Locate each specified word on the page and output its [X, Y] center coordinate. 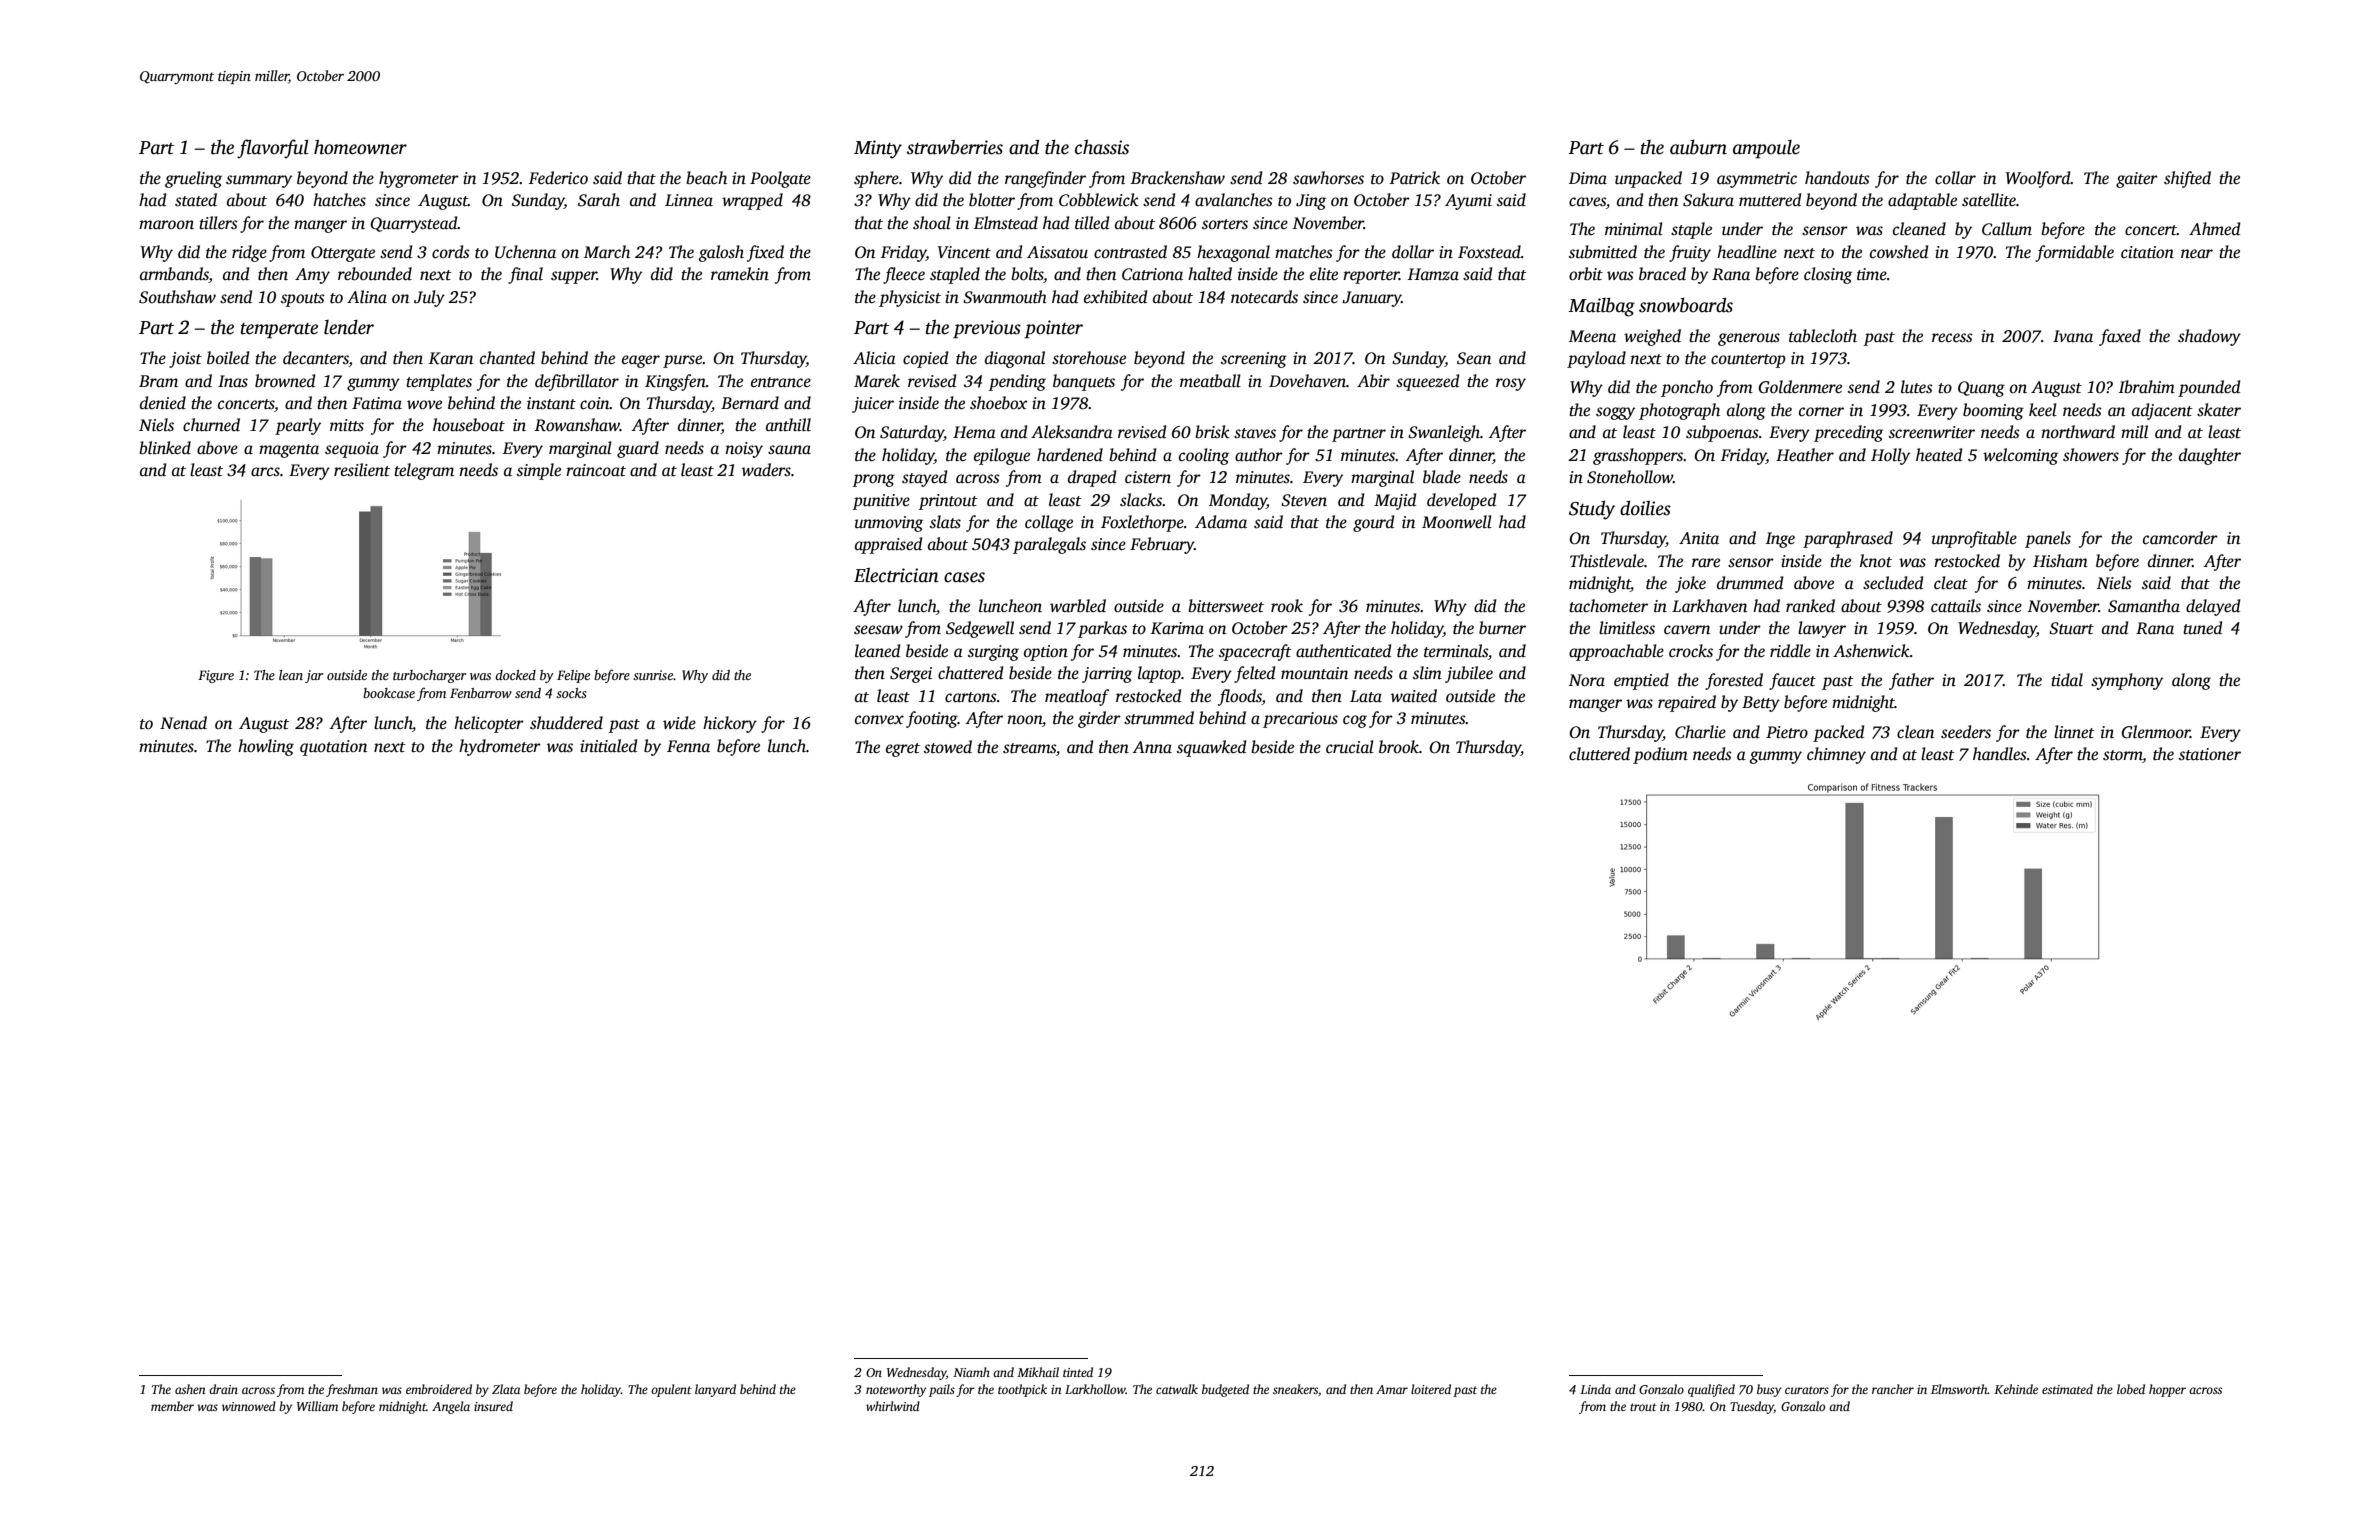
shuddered [566, 723]
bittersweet [1226, 606]
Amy [312, 276]
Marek [877, 381]
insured [493, 1406]
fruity [1690, 253]
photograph [1679, 411]
